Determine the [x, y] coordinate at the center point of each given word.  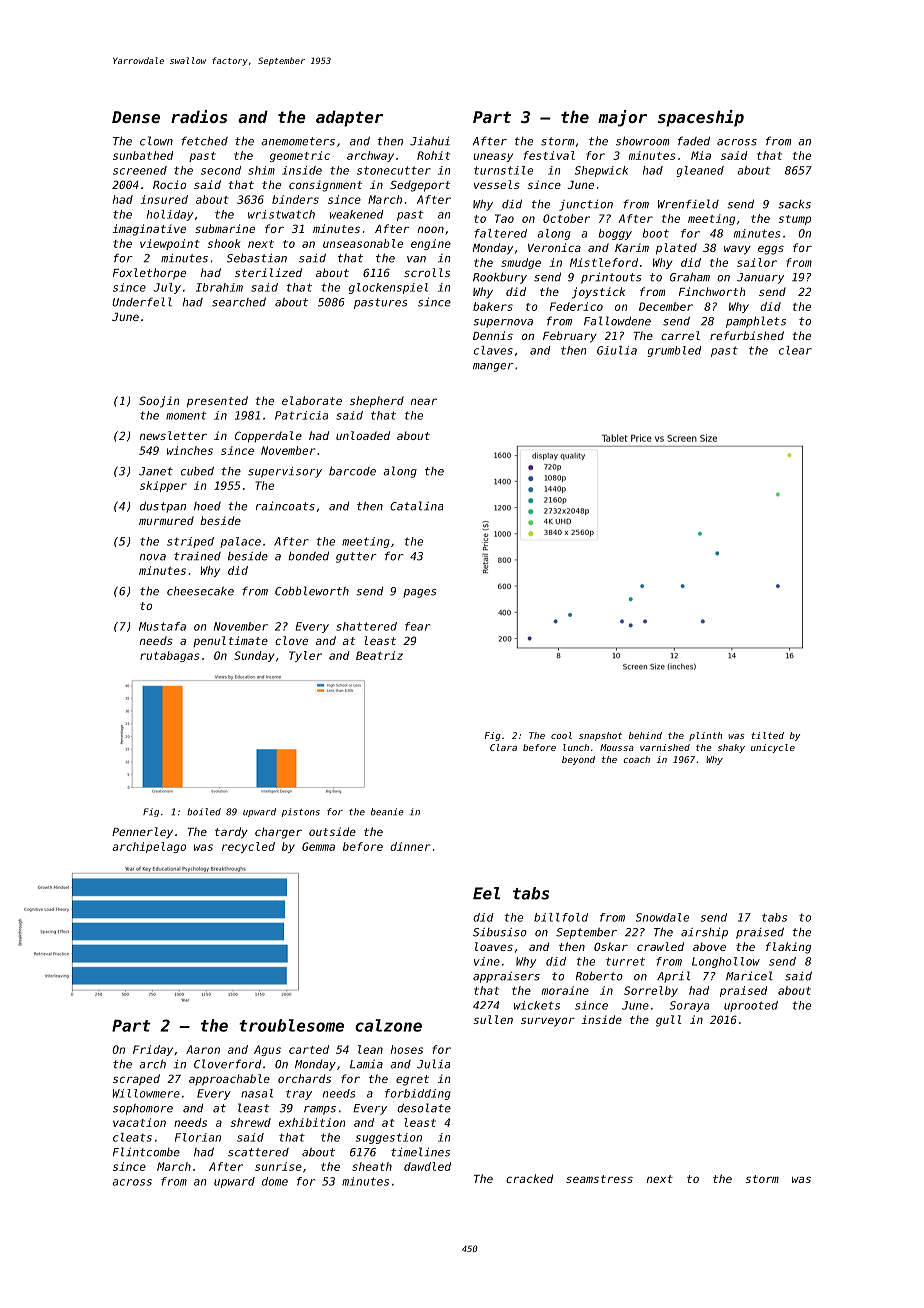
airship [704, 933]
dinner [410, 846]
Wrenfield [688, 204]
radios [199, 116]
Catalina [416, 506]
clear [795, 350]
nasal [257, 1093]
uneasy [493, 157]
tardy [231, 833]
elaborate [312, 400]
